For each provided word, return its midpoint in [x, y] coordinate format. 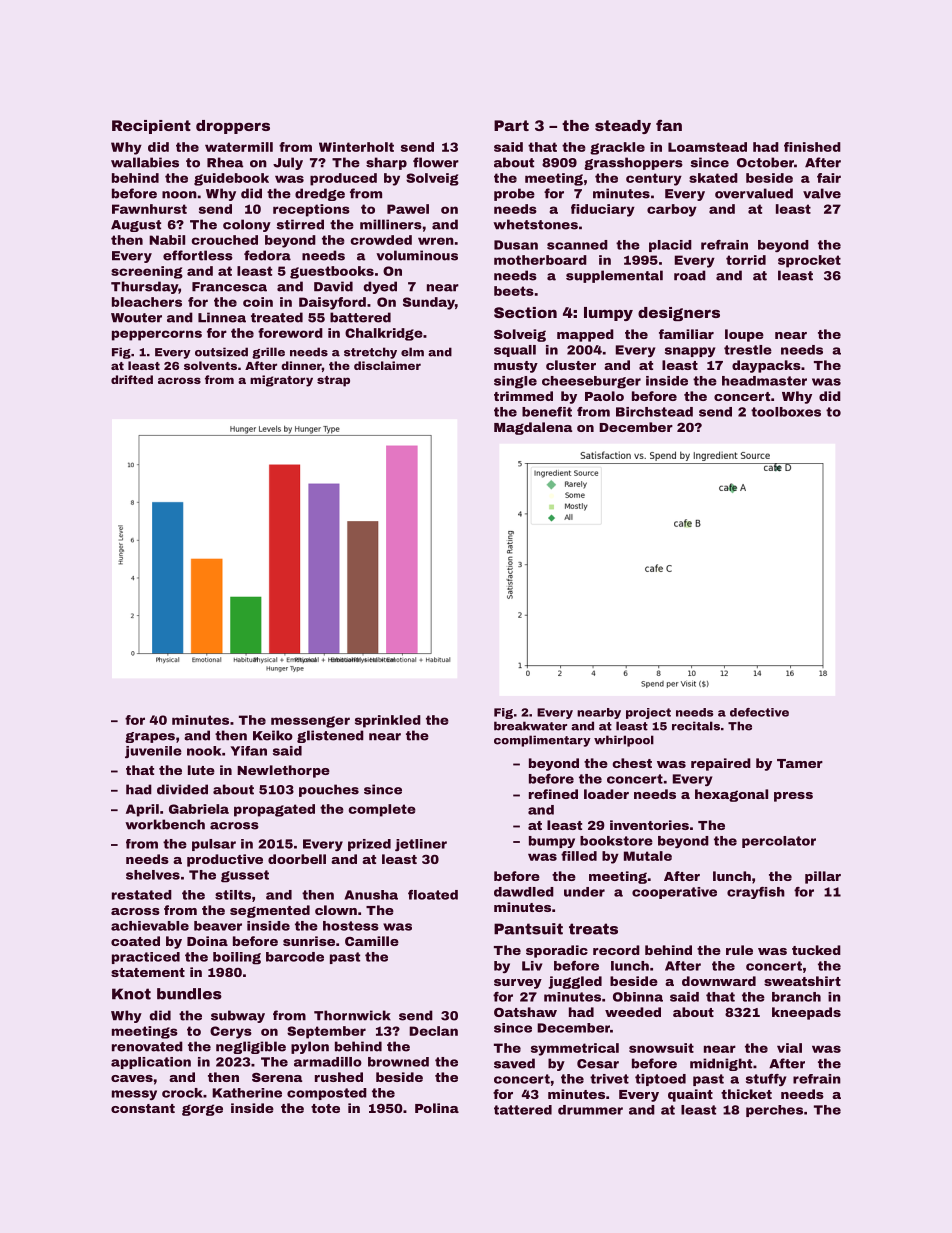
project [648, 713]
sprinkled [388, 721]
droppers [233, 127]
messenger [310, 722]
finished [812, 147]
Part [511, 125]
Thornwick [352, 1015]
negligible [251, 1047]
